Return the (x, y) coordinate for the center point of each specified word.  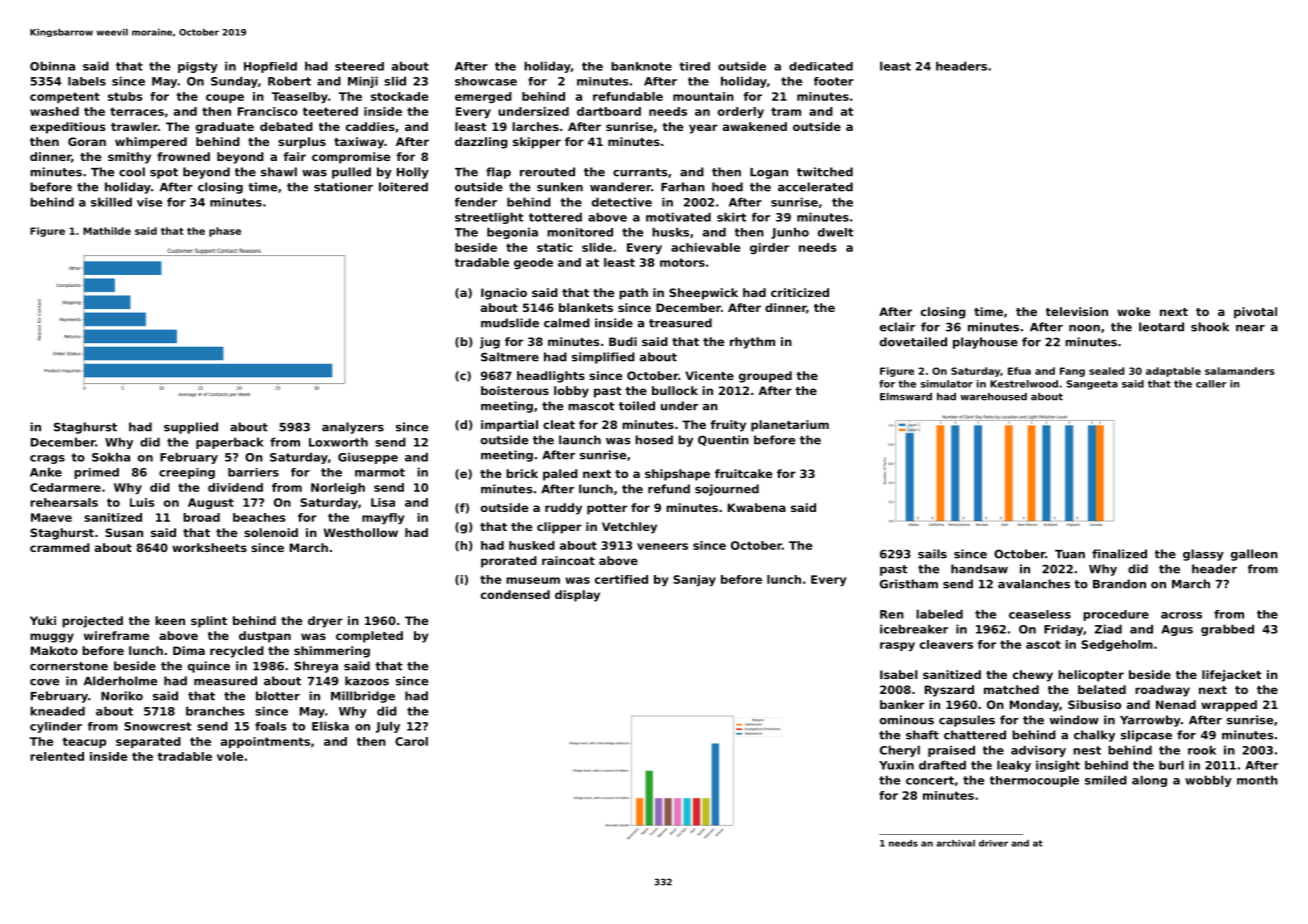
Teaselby (300, 97)
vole (230, 756)
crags (47, 459)
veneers (662, 546)
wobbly (1208, 781)
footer (834, 81)
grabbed (1227, 630)
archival (955, 843)
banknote (641, 66)
